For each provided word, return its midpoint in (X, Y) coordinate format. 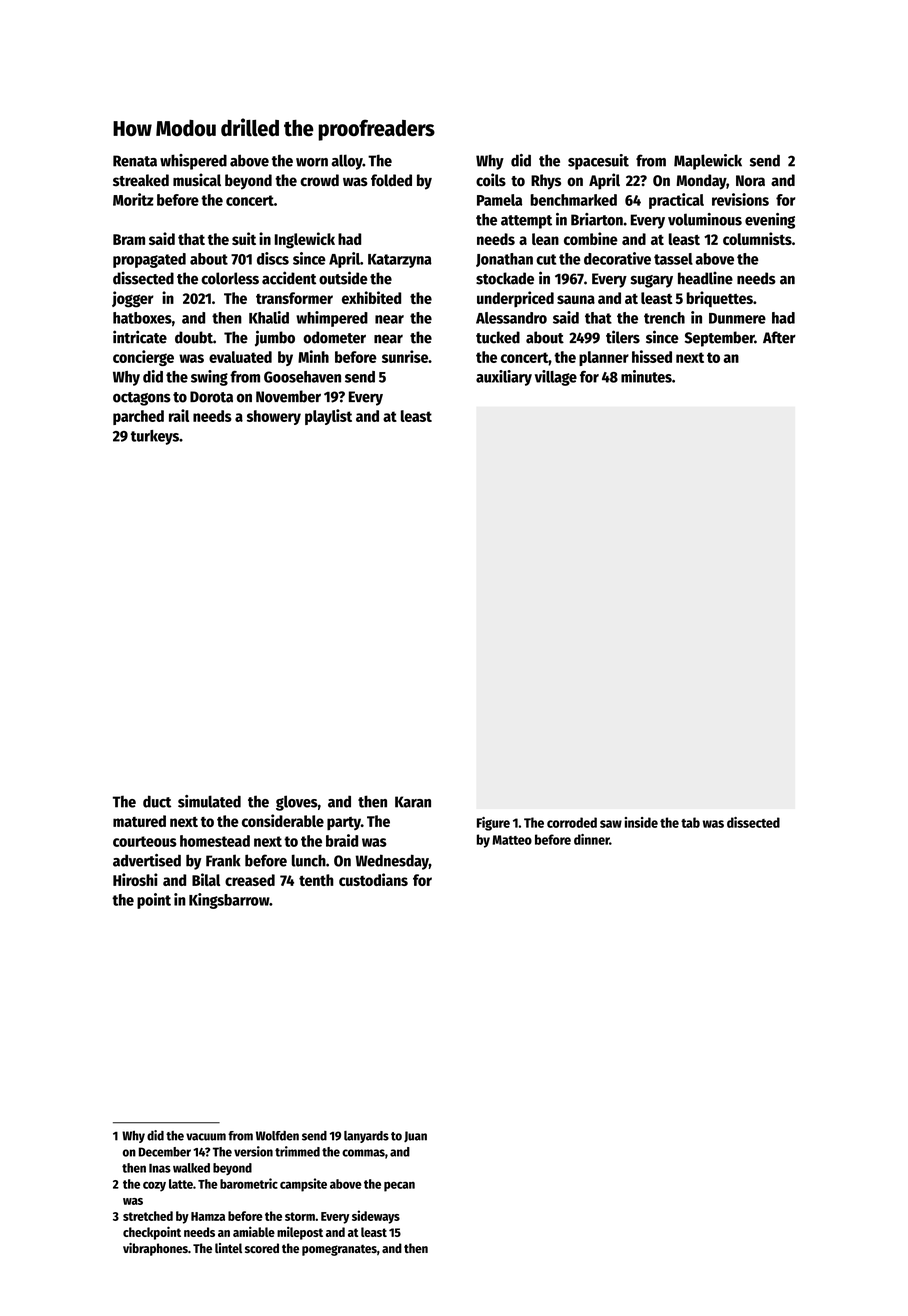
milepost (300, 1233)
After (779, 337)
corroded (572, 822)
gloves (297, 803)
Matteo (512, 840)
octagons (142, 399)
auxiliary (504, 378)
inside (641, 822)
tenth (316, 880)
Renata (135, 161)
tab (690, 822)
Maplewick (708, 162)
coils (491, 180)
